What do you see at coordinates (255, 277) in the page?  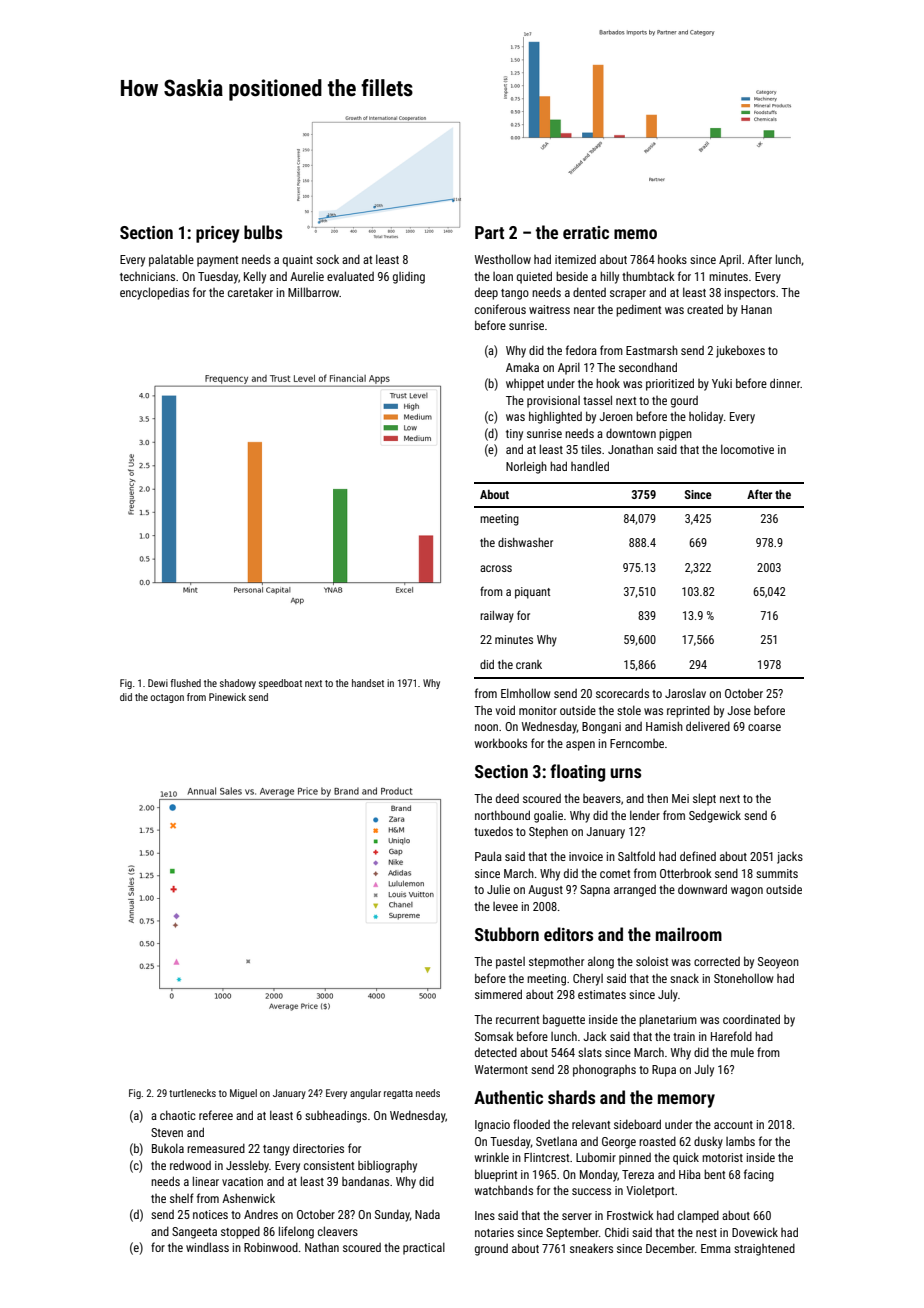 I see `Kelly` at bounding box center [255, 277].
